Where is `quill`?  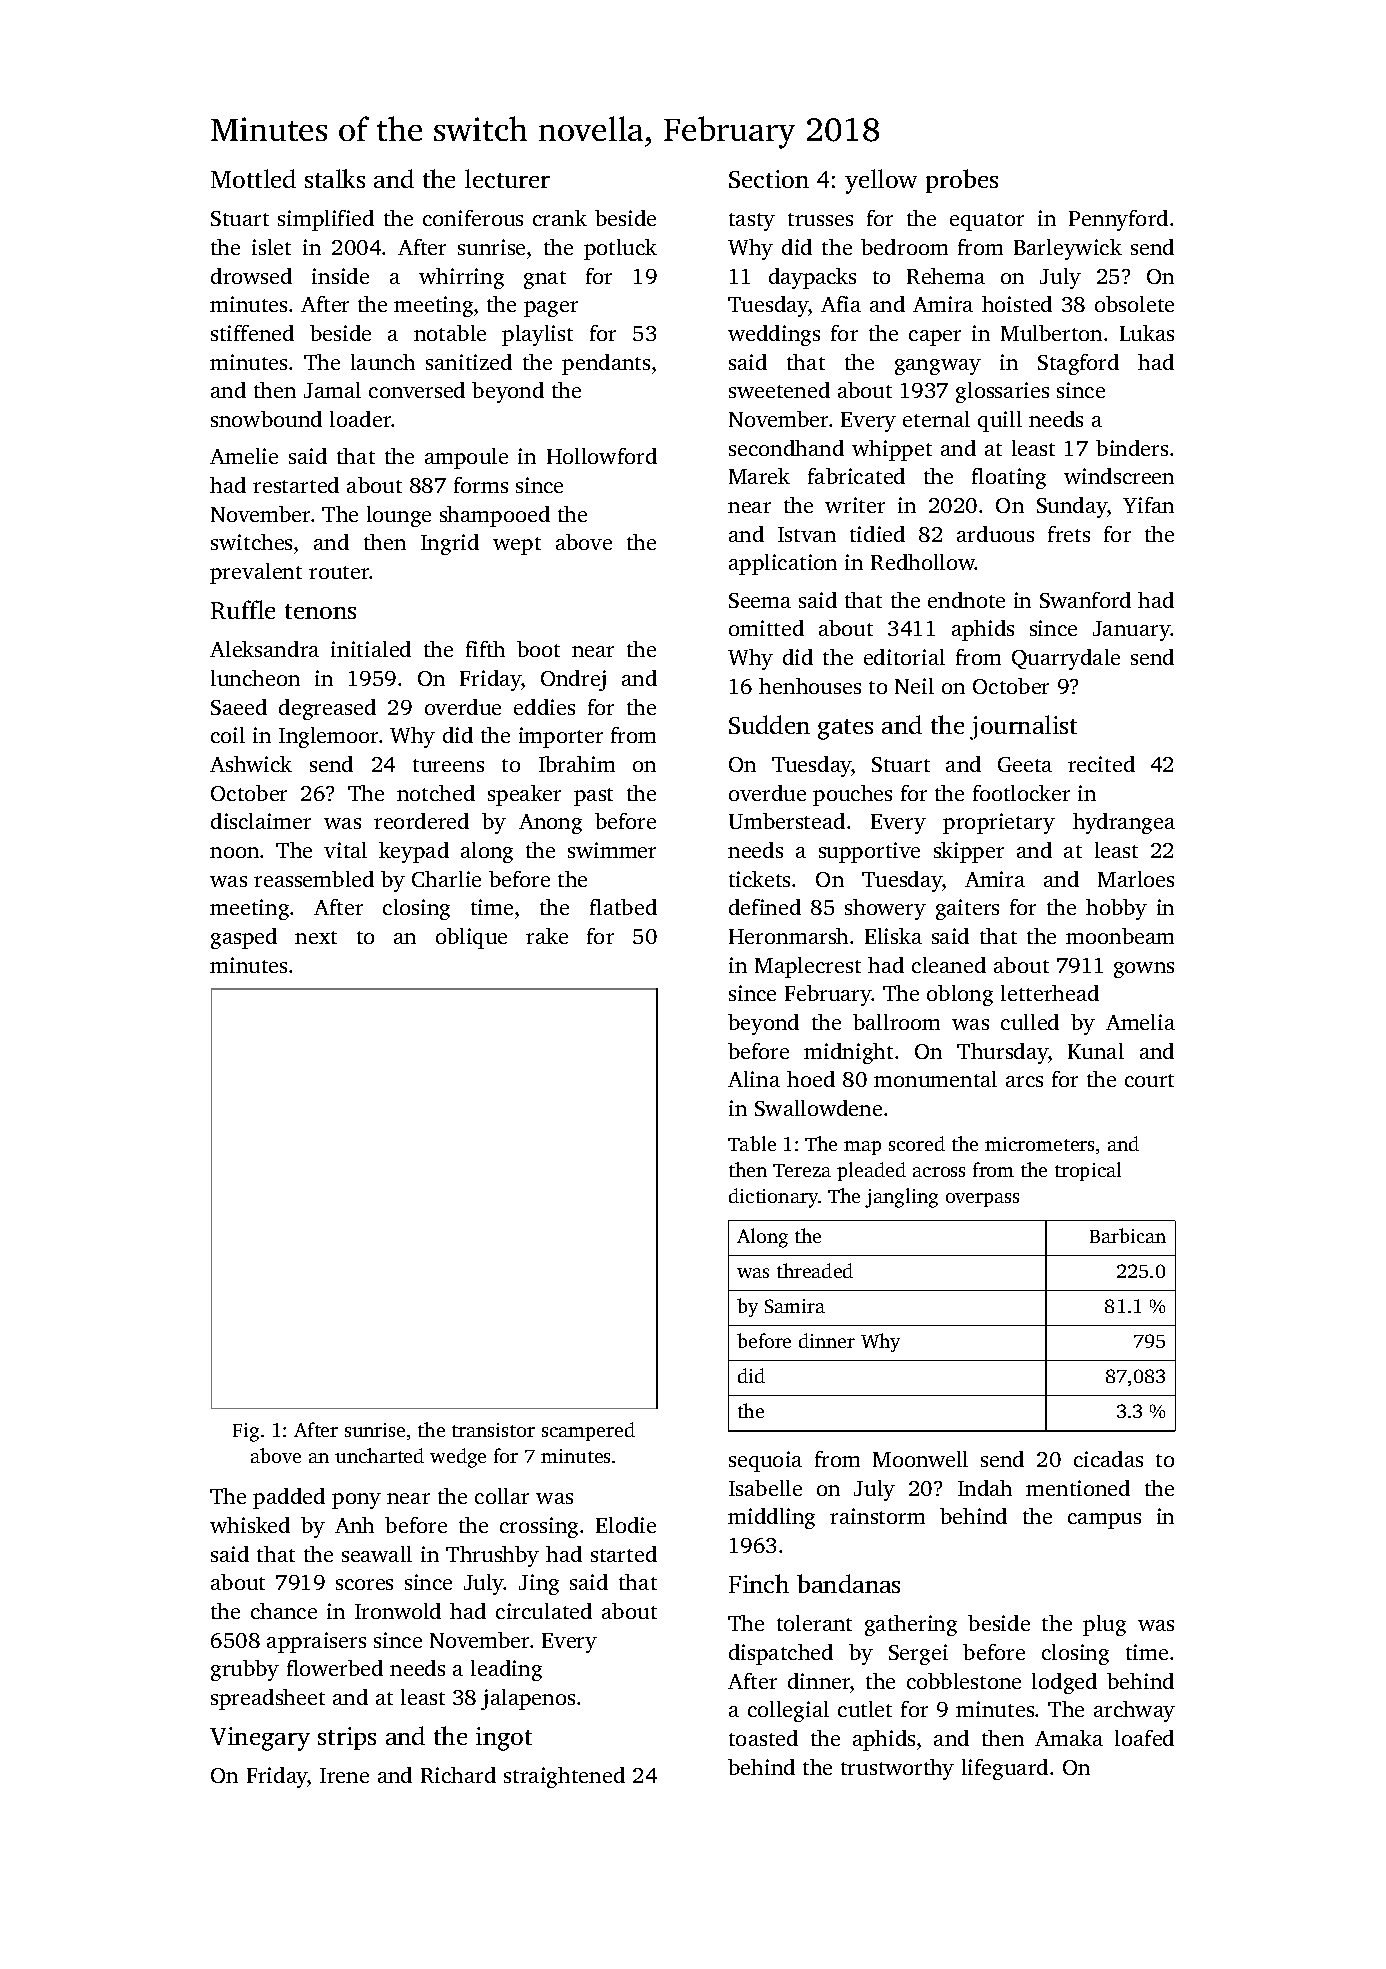 quill is located at coordinates (1000, 421).
